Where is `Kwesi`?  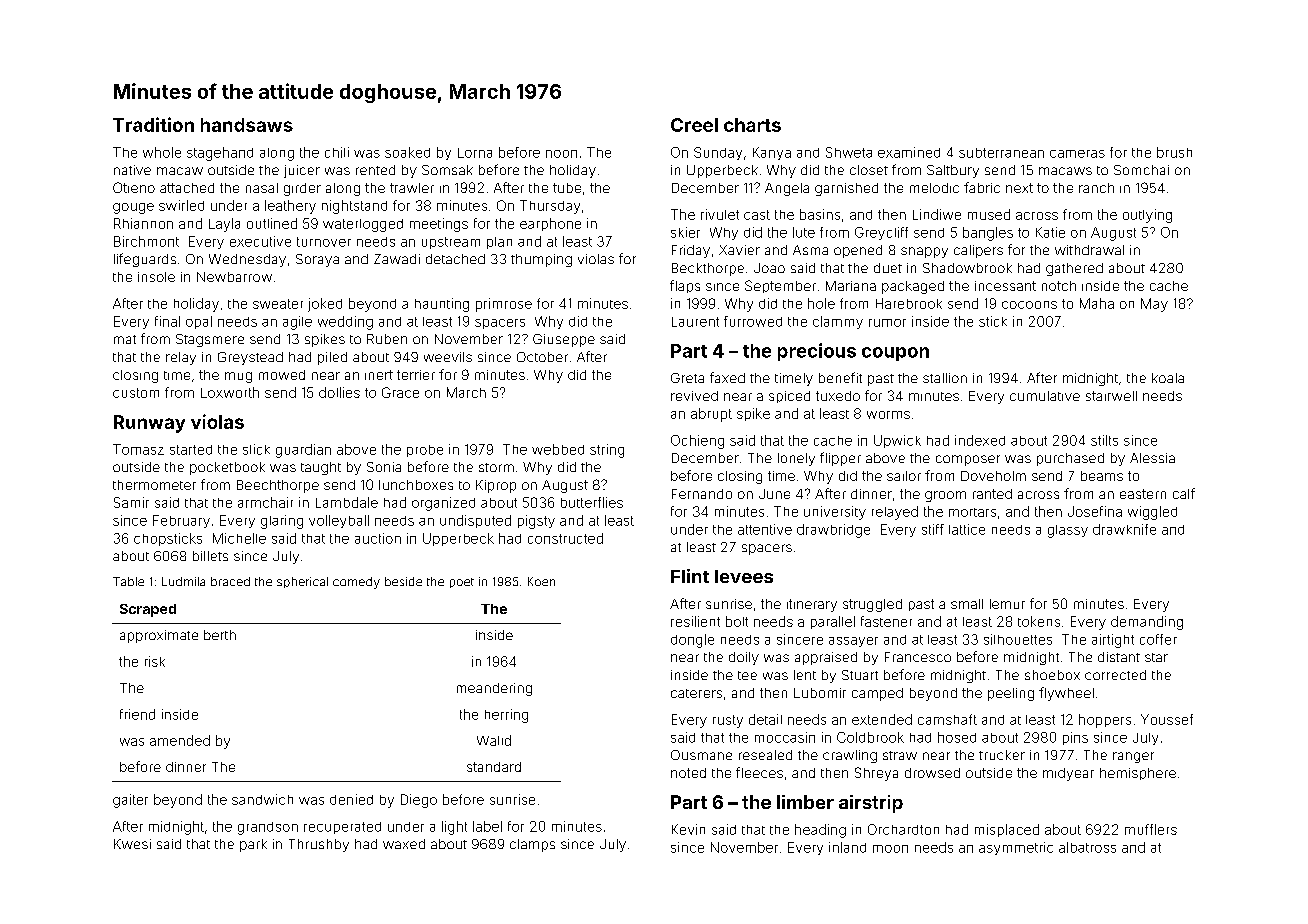
Kwesi is located at coordinates (132, 844).
